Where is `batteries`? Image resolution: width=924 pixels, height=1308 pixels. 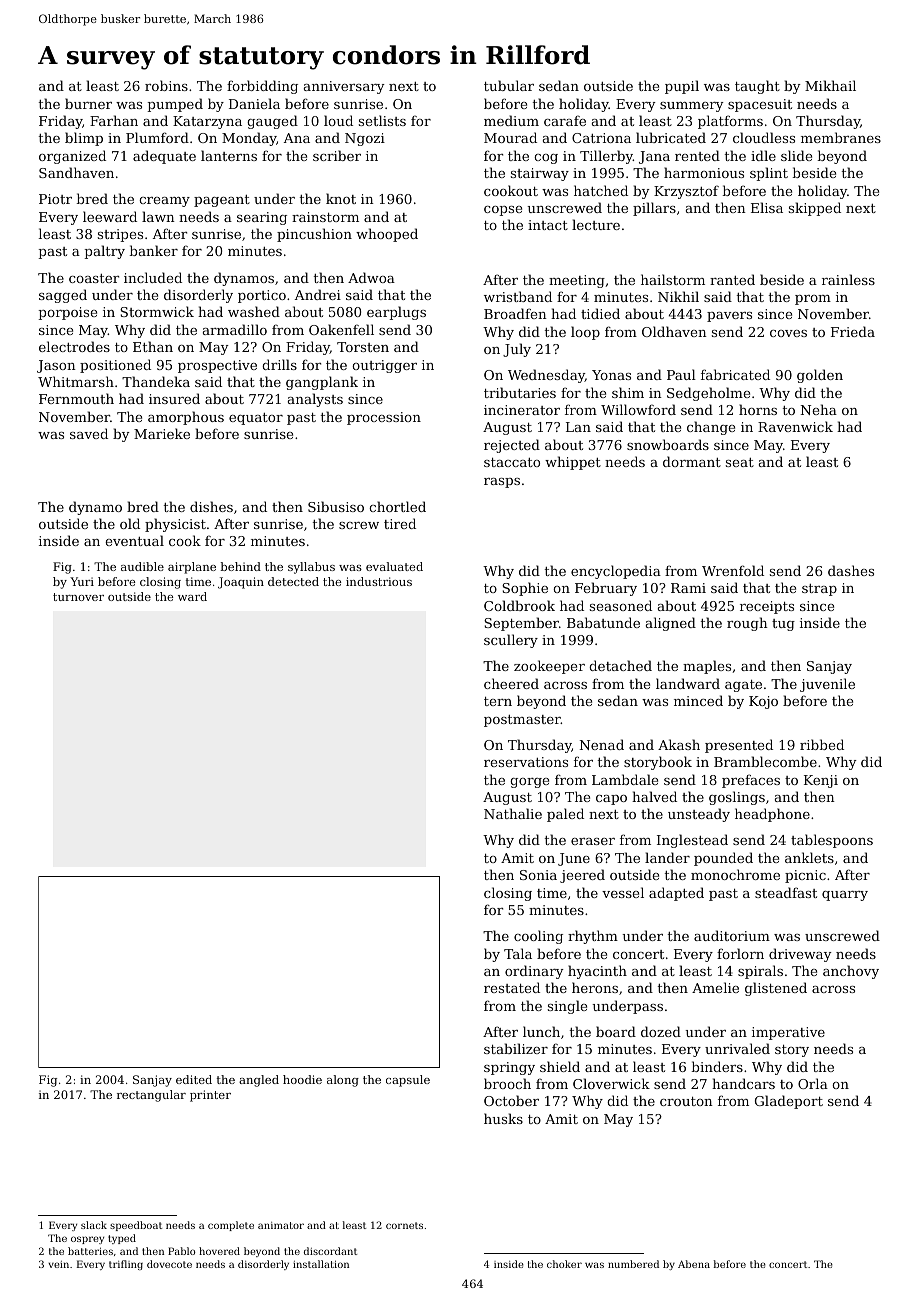
batteries is located at coordinates (90, 1251).
